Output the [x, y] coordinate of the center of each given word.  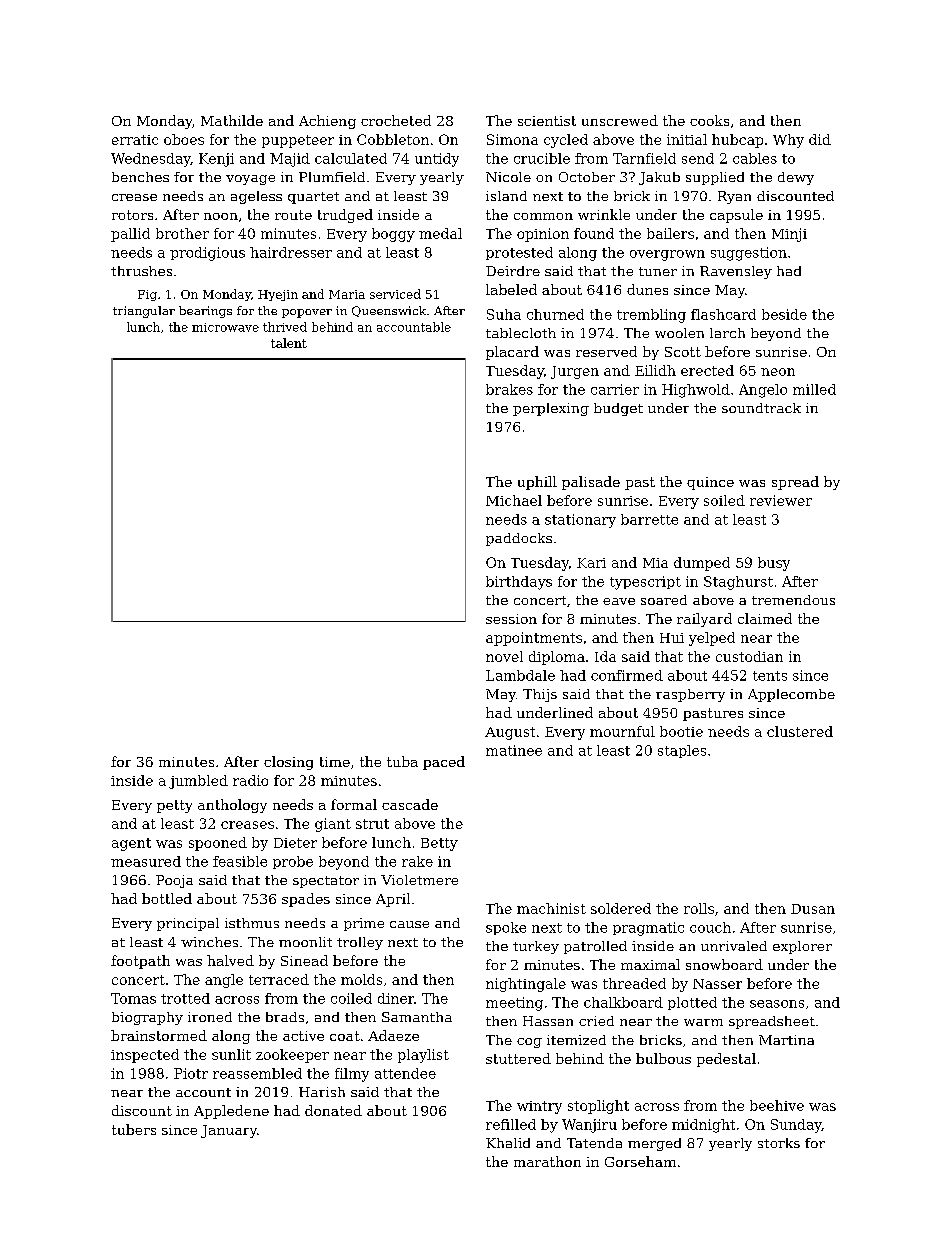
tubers [134, 1129]
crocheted [396, 120]
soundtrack [761, 408]
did [820, 139]
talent [289, 343]
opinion [543, 235]
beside [784, 314]
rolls [699, 908]
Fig [147, 295]
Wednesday [151, 160]
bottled [167, 898]
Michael [514, 500]
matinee [514, 750]
